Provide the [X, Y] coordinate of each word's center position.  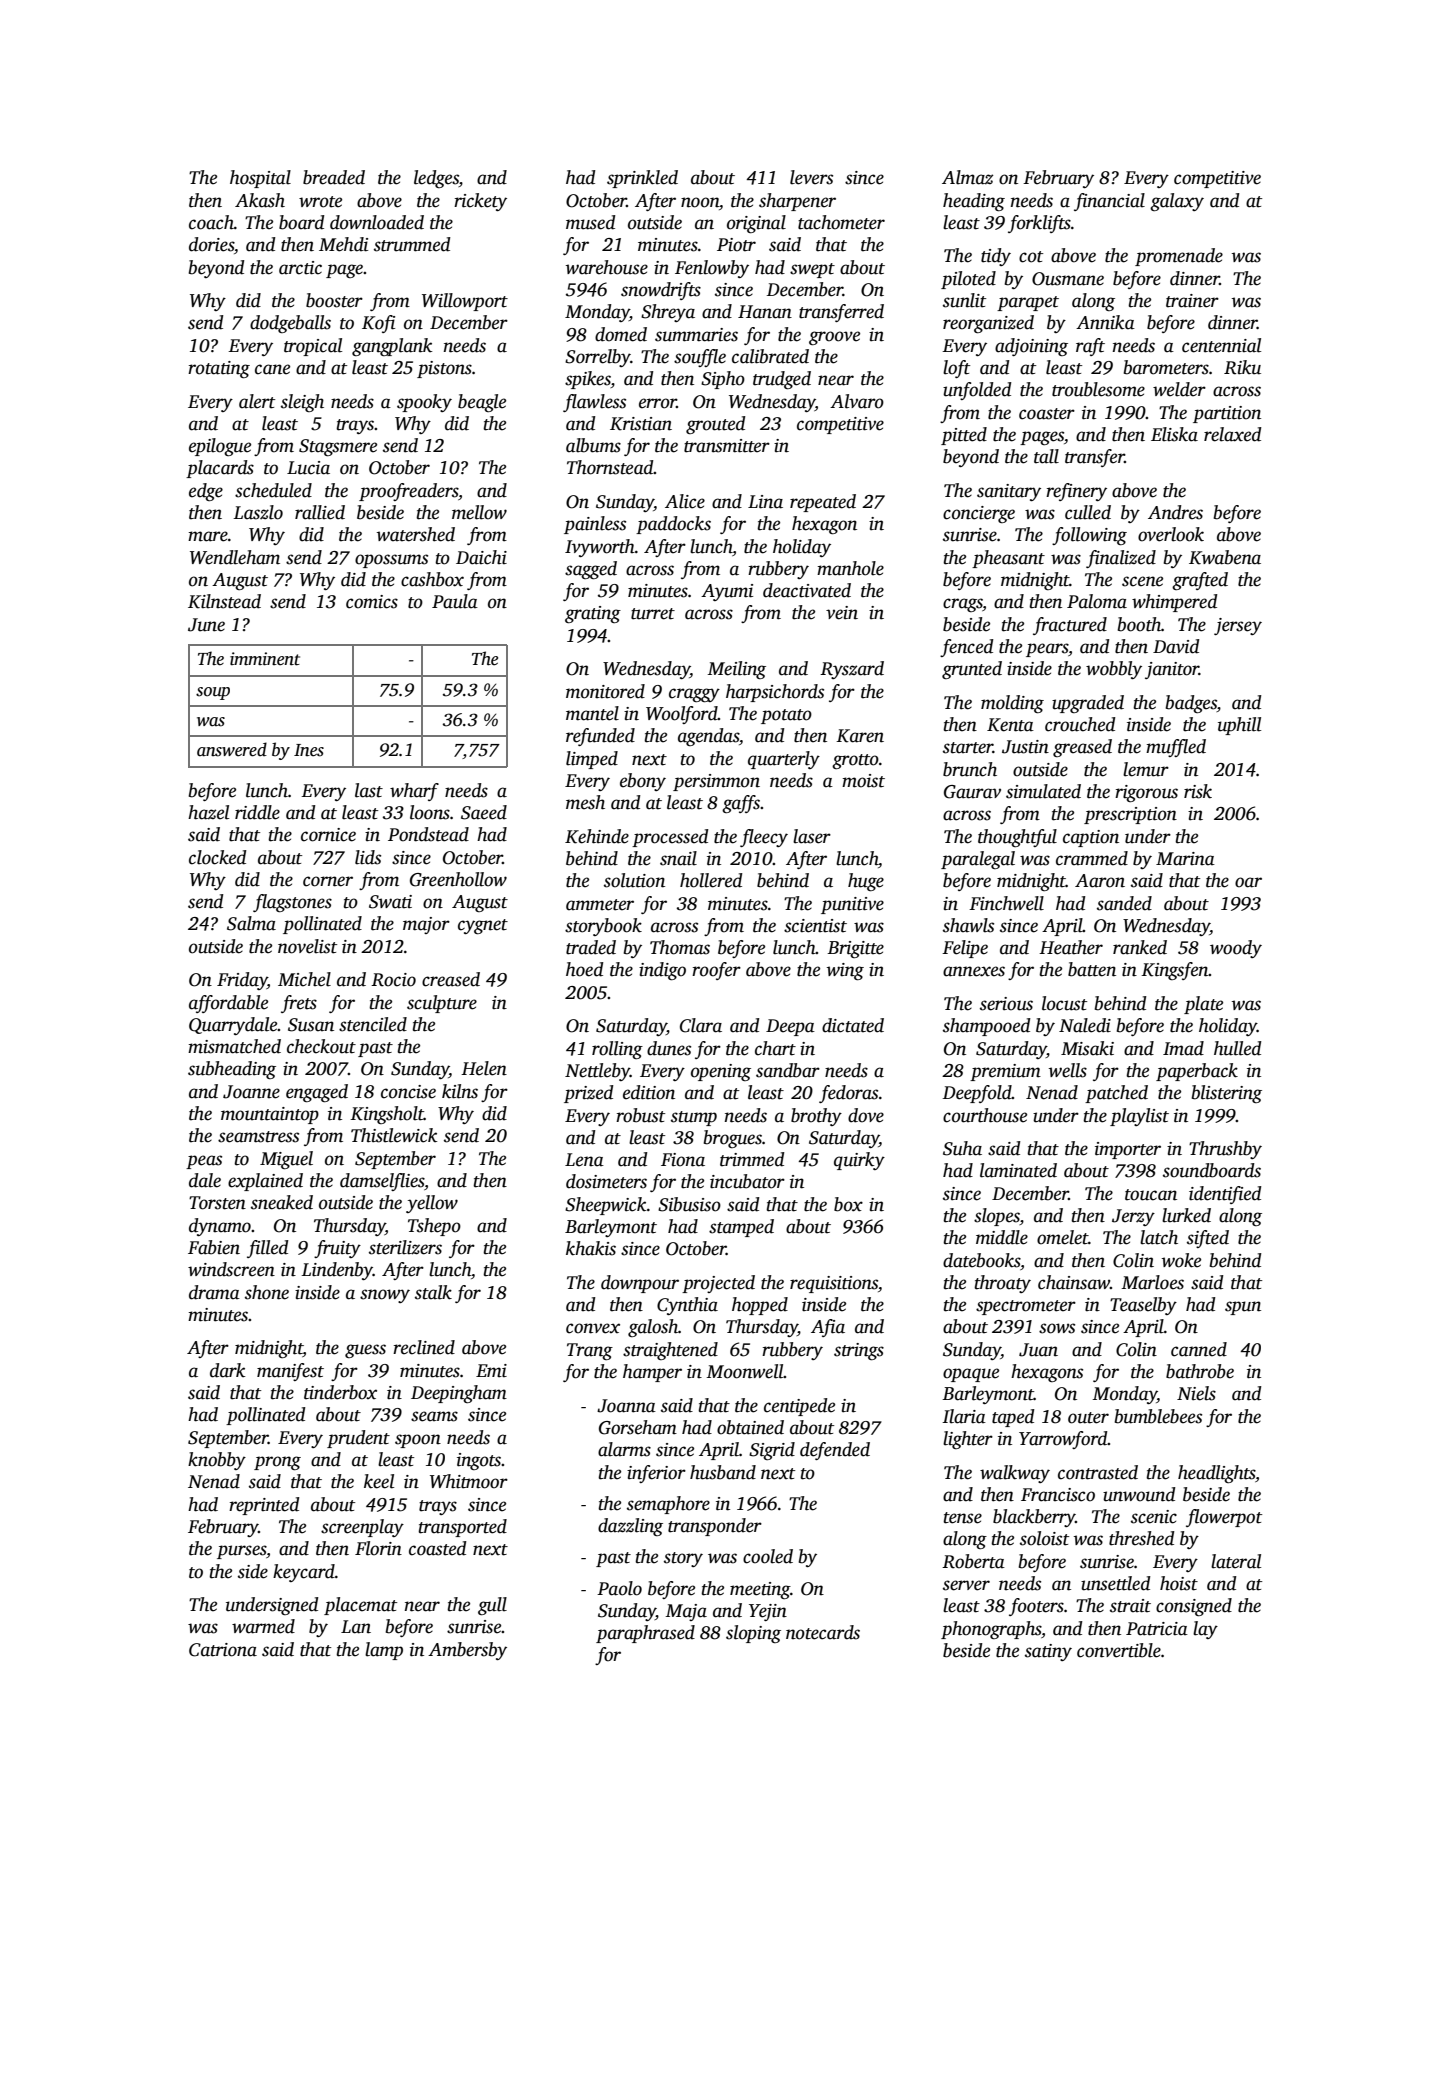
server [966, 1585]
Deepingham [459, 1394]
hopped [760, 1306]
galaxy [1177, 202]
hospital [260, 179]
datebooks [981, 1260]
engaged [317, 1093]
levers [811, 177]
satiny [1048, 1652]
